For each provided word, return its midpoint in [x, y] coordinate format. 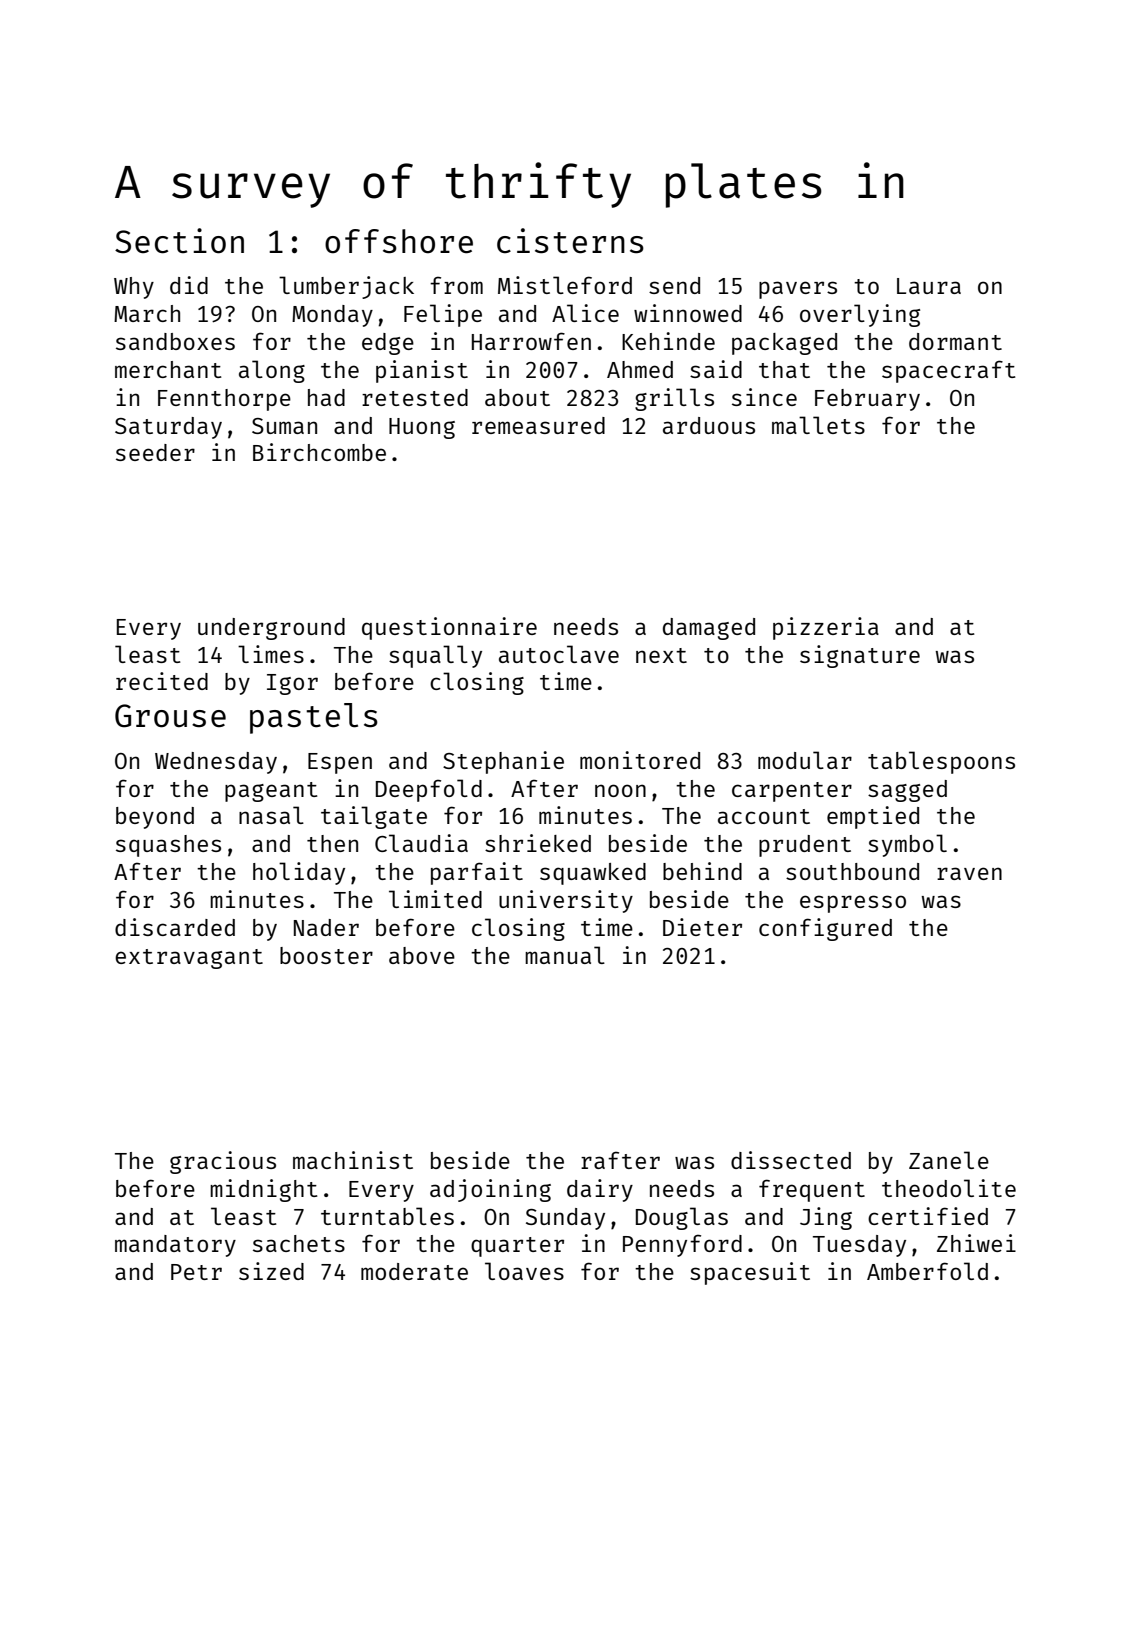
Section [179, 241]
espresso [853, 904]
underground [271, 629]
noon [620, 790]
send [674, 285]
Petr [196, 1272]
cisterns [570, 241]
